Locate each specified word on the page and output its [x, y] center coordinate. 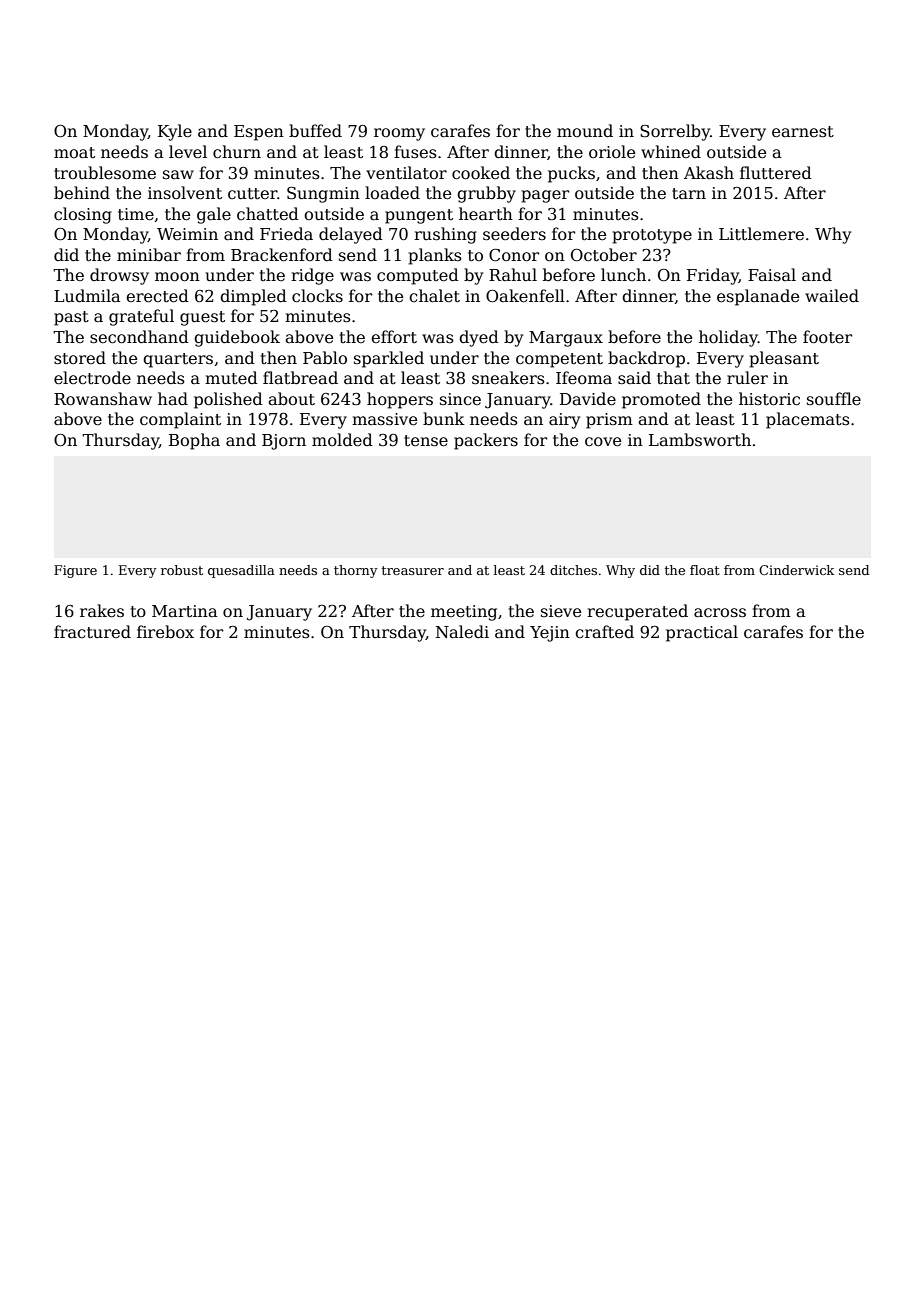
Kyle [175, 132]
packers [486, 441]
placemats [808, 420]
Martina [185, 611]
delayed [351, 235]
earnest [803, 132]
